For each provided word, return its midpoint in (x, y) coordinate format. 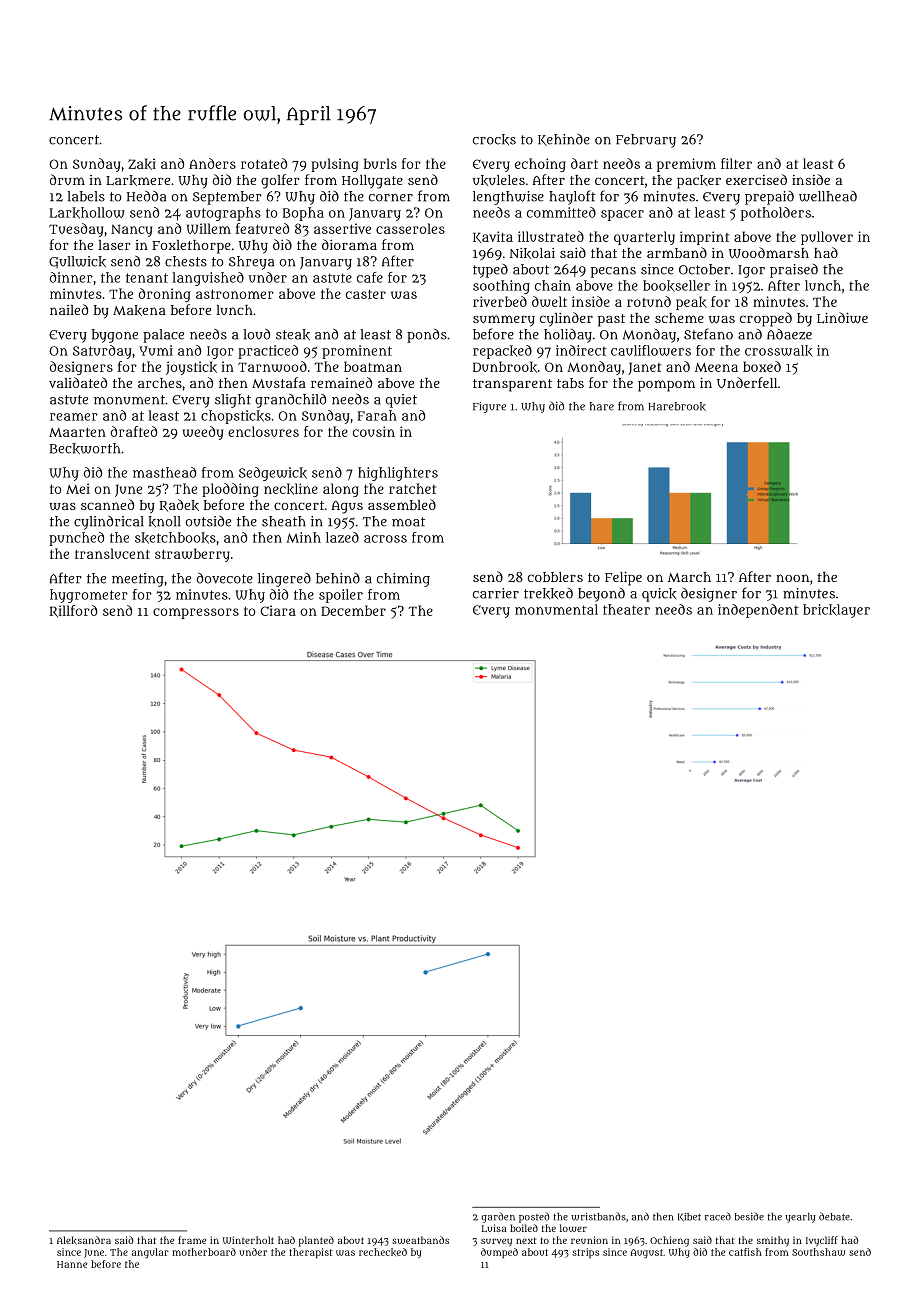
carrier (496, 593)
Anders (212, 163)
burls (380, 163)
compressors (196, 613)
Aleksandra (84, 1240)
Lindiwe (842, 318)
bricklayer (836, 611)
